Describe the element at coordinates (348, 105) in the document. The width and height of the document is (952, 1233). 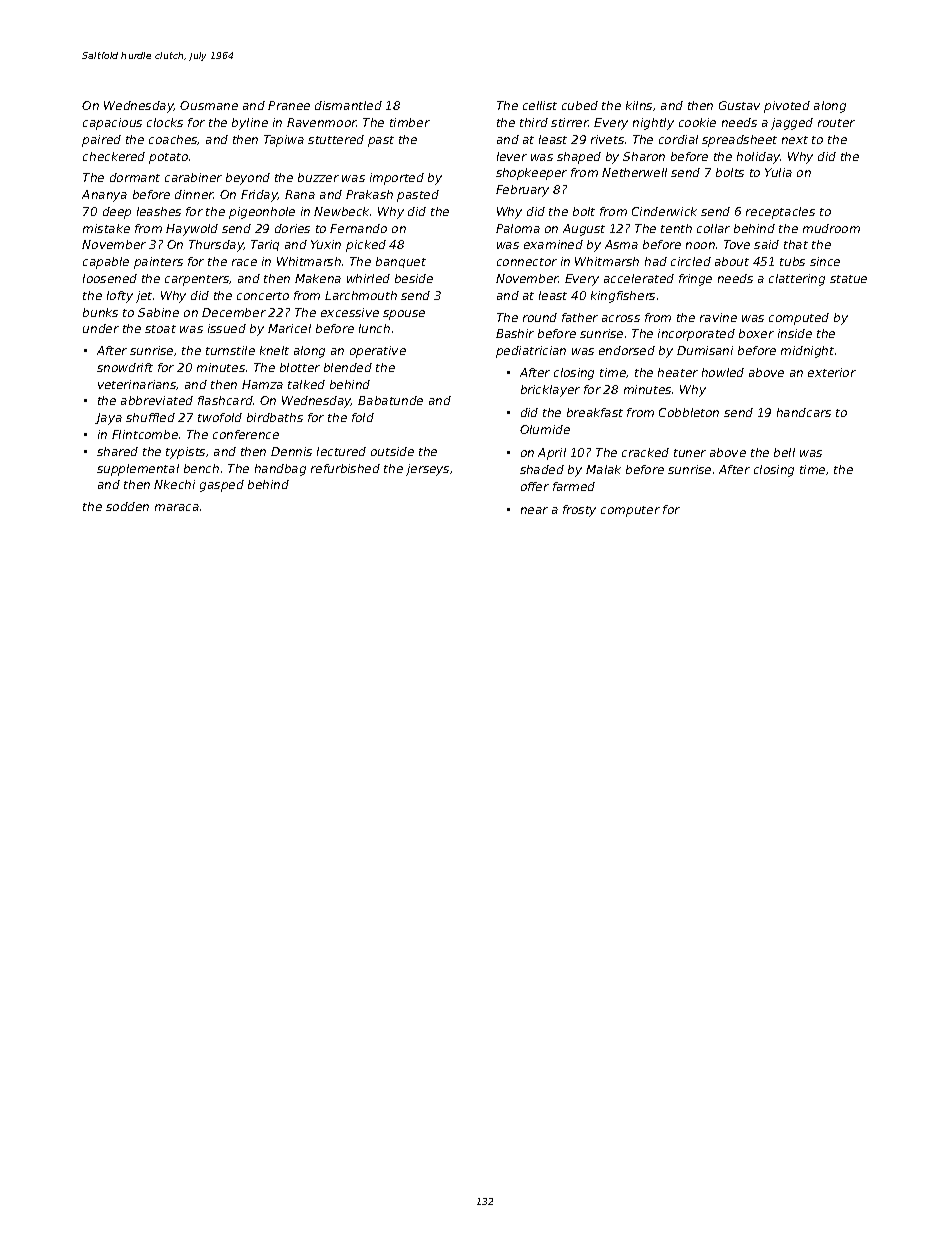
I see `dismantled` at that location.
